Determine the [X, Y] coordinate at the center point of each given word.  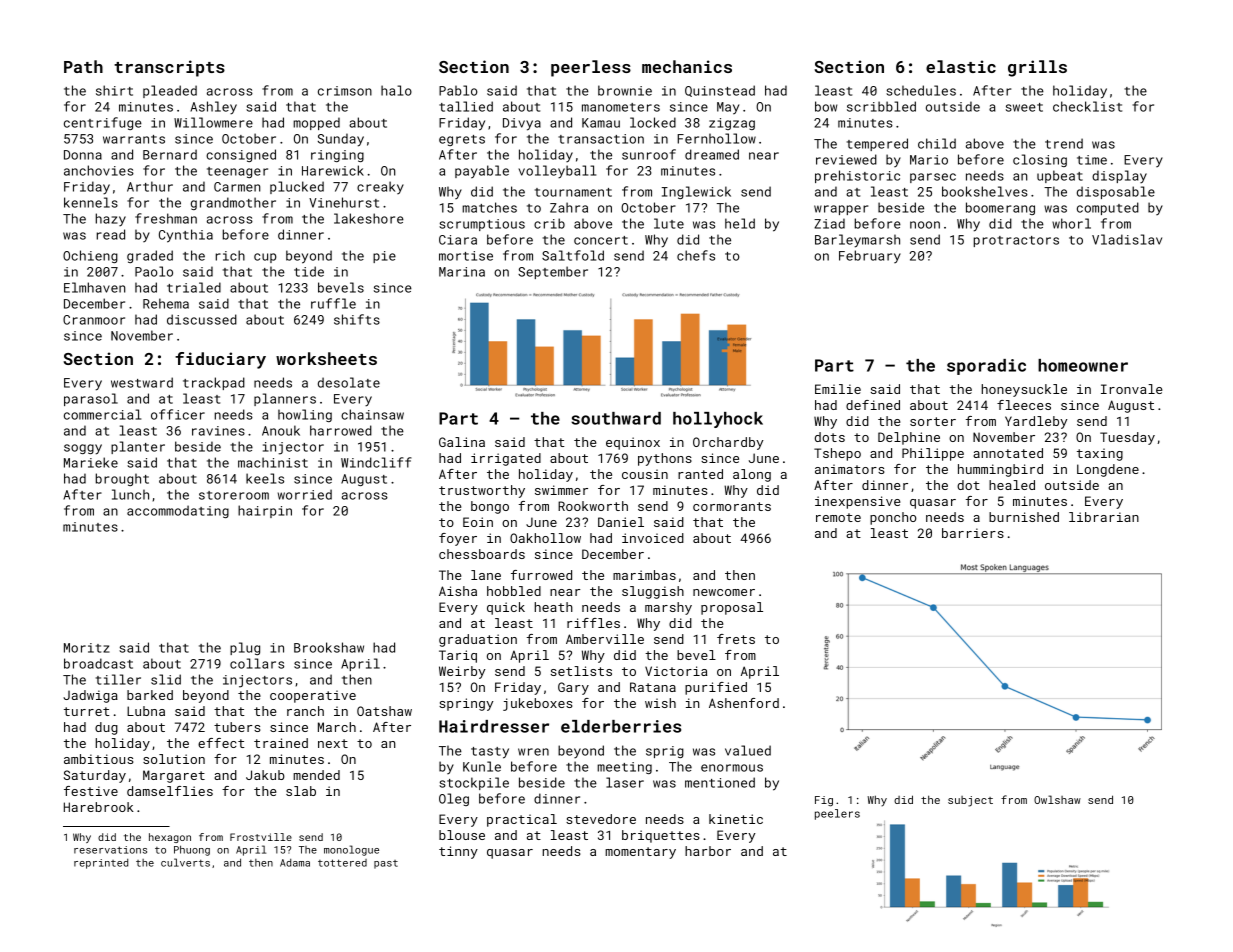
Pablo [458, 90]
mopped [316, 123]
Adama [295, 863]
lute [669, 223]
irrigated [506, 459]
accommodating [178, 511]
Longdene [1108, 470]
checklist [1087, 106]
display [1119, 176]
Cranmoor [94, 320]
